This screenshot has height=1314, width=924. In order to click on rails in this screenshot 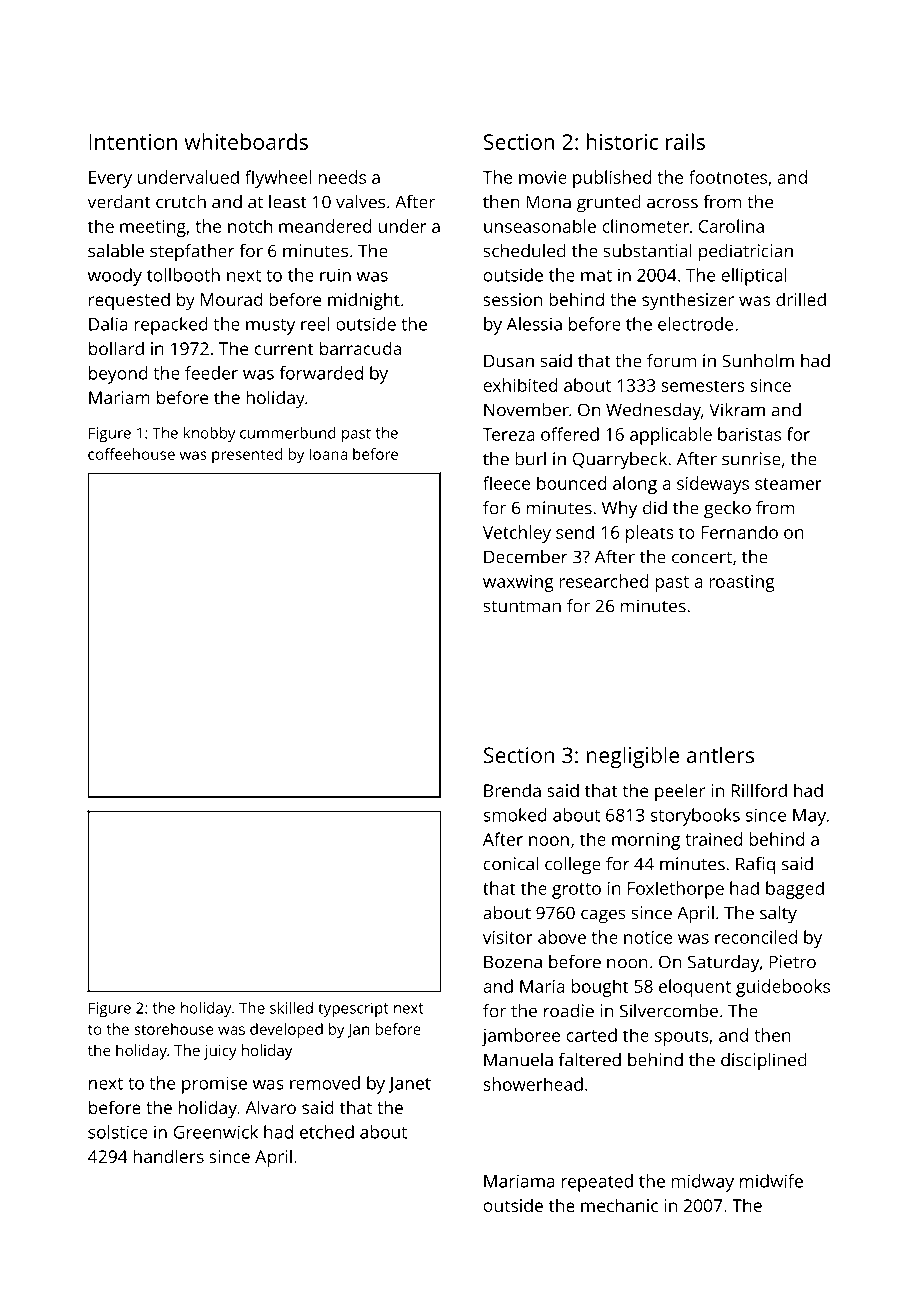, I will do `click(685, 141)`.
